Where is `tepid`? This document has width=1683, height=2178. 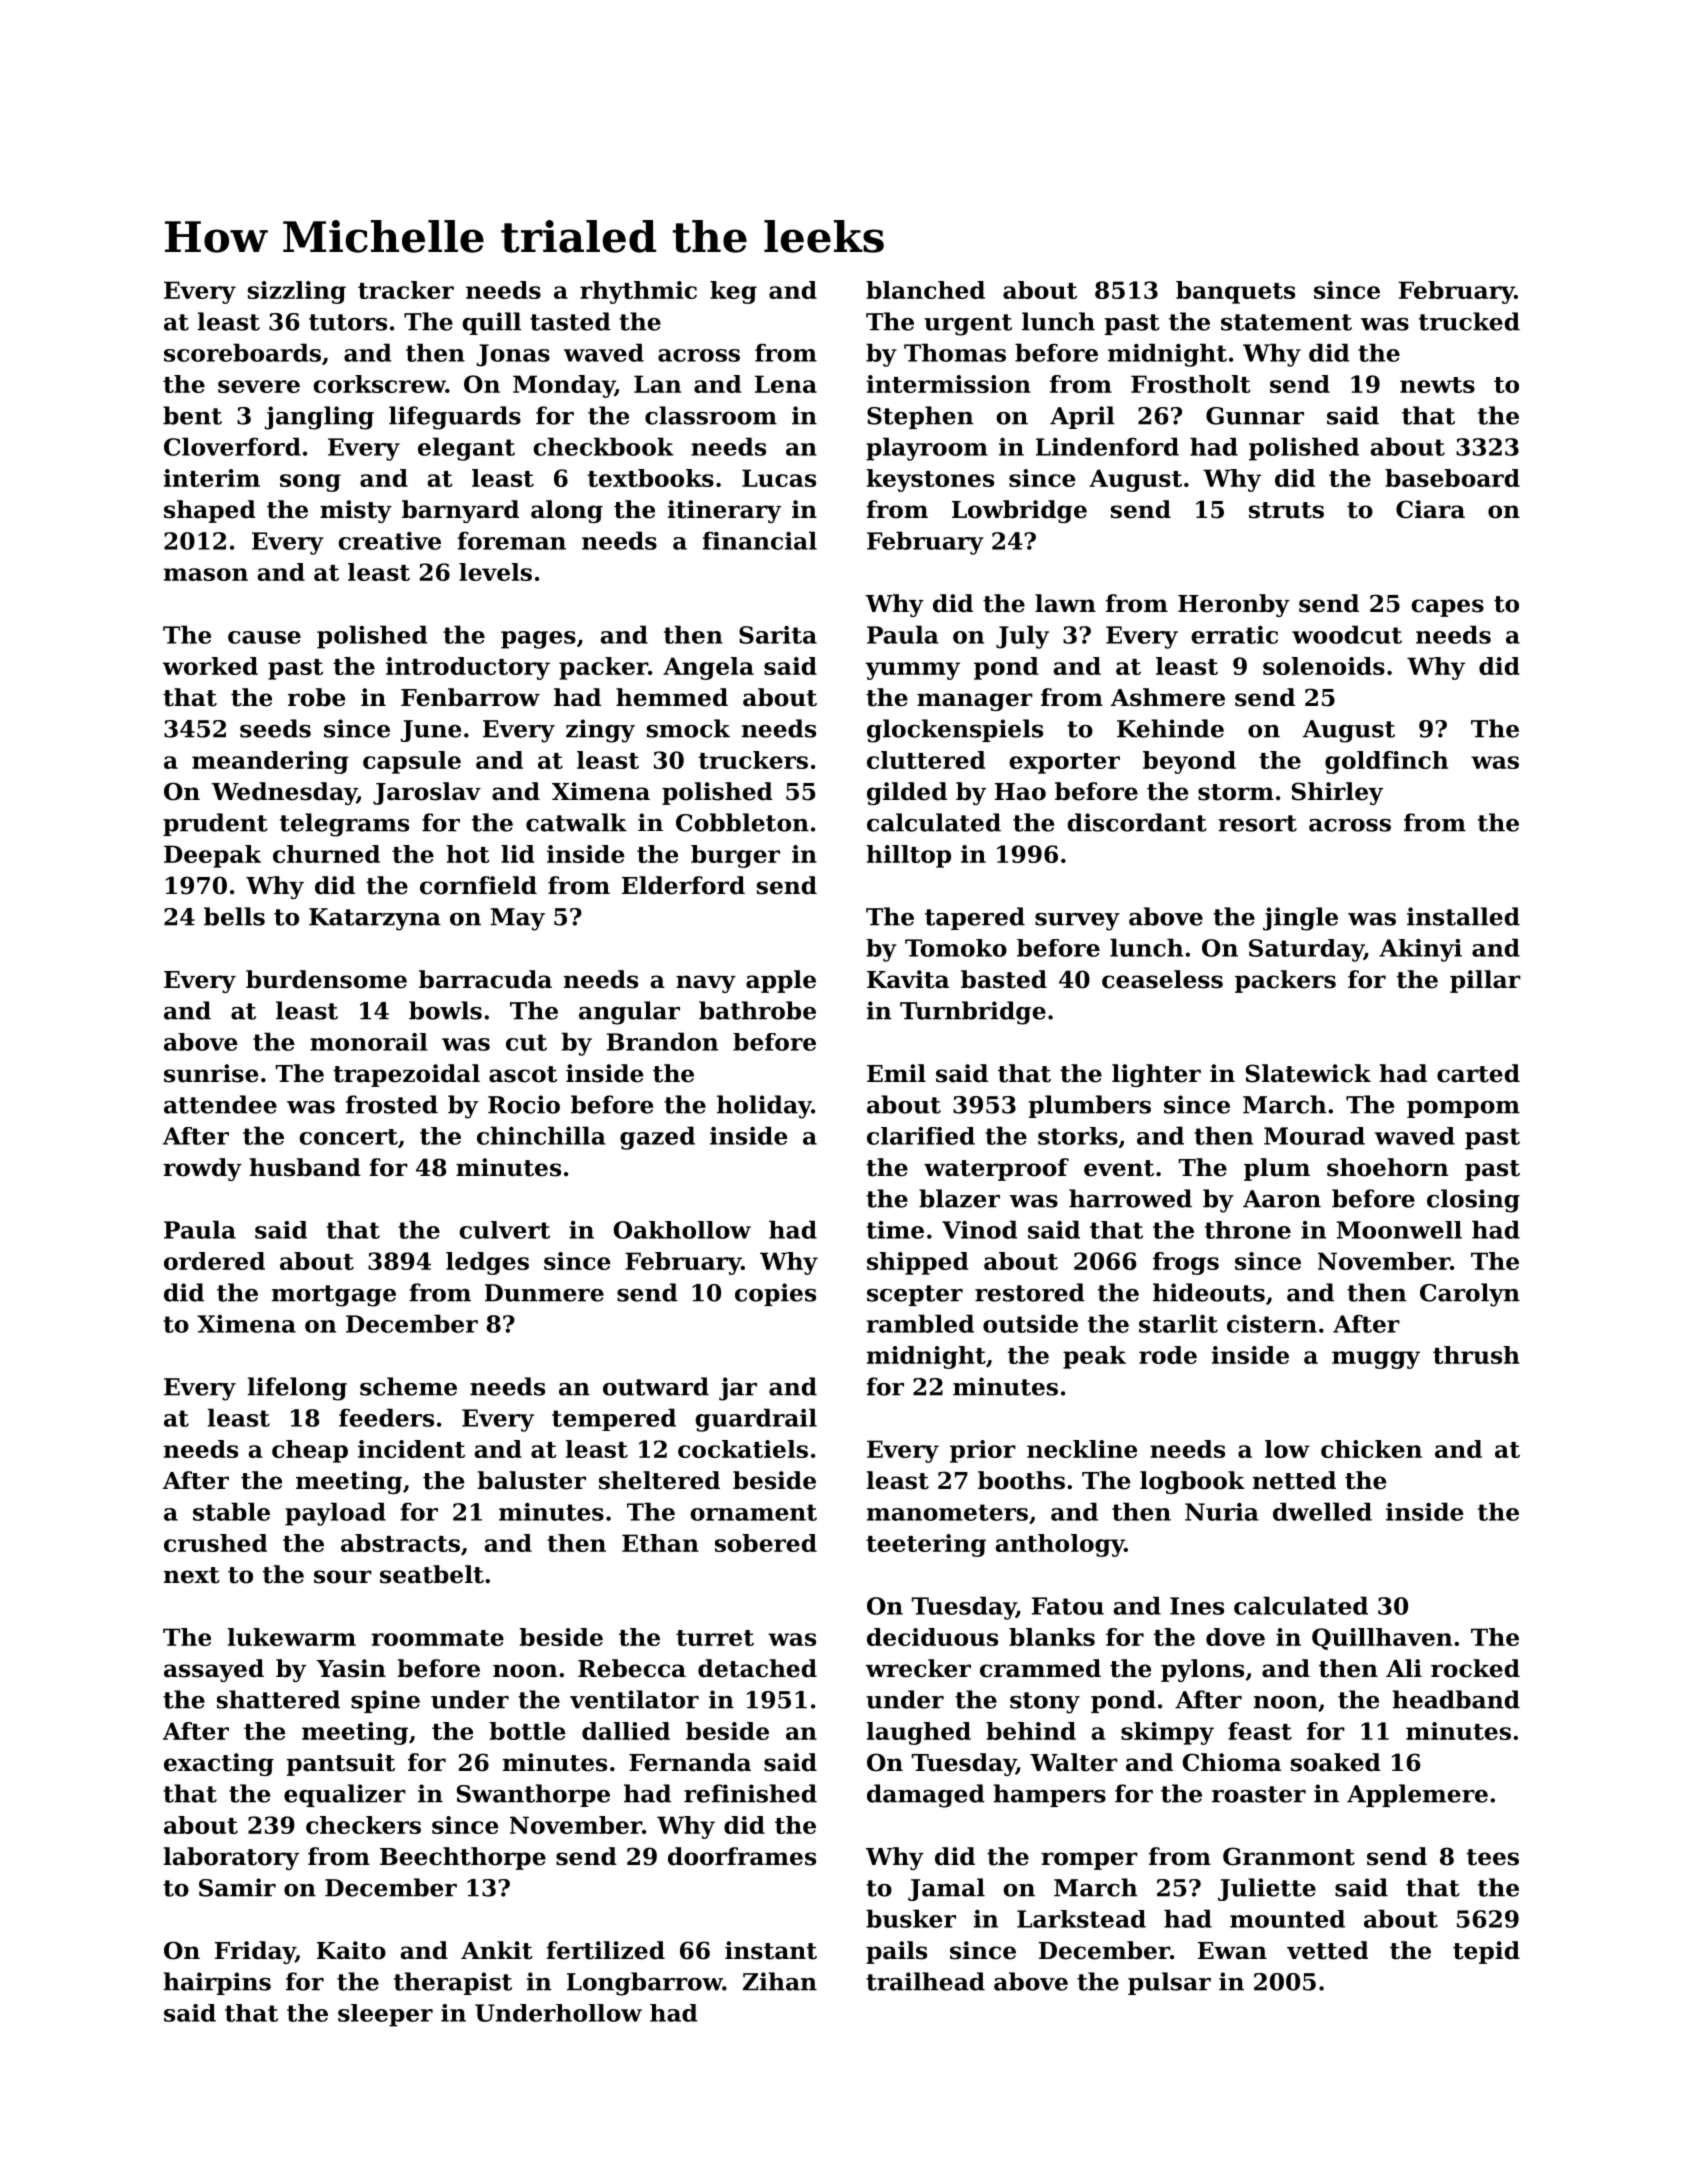 tepid is located at coordinates (1486, 1952).
